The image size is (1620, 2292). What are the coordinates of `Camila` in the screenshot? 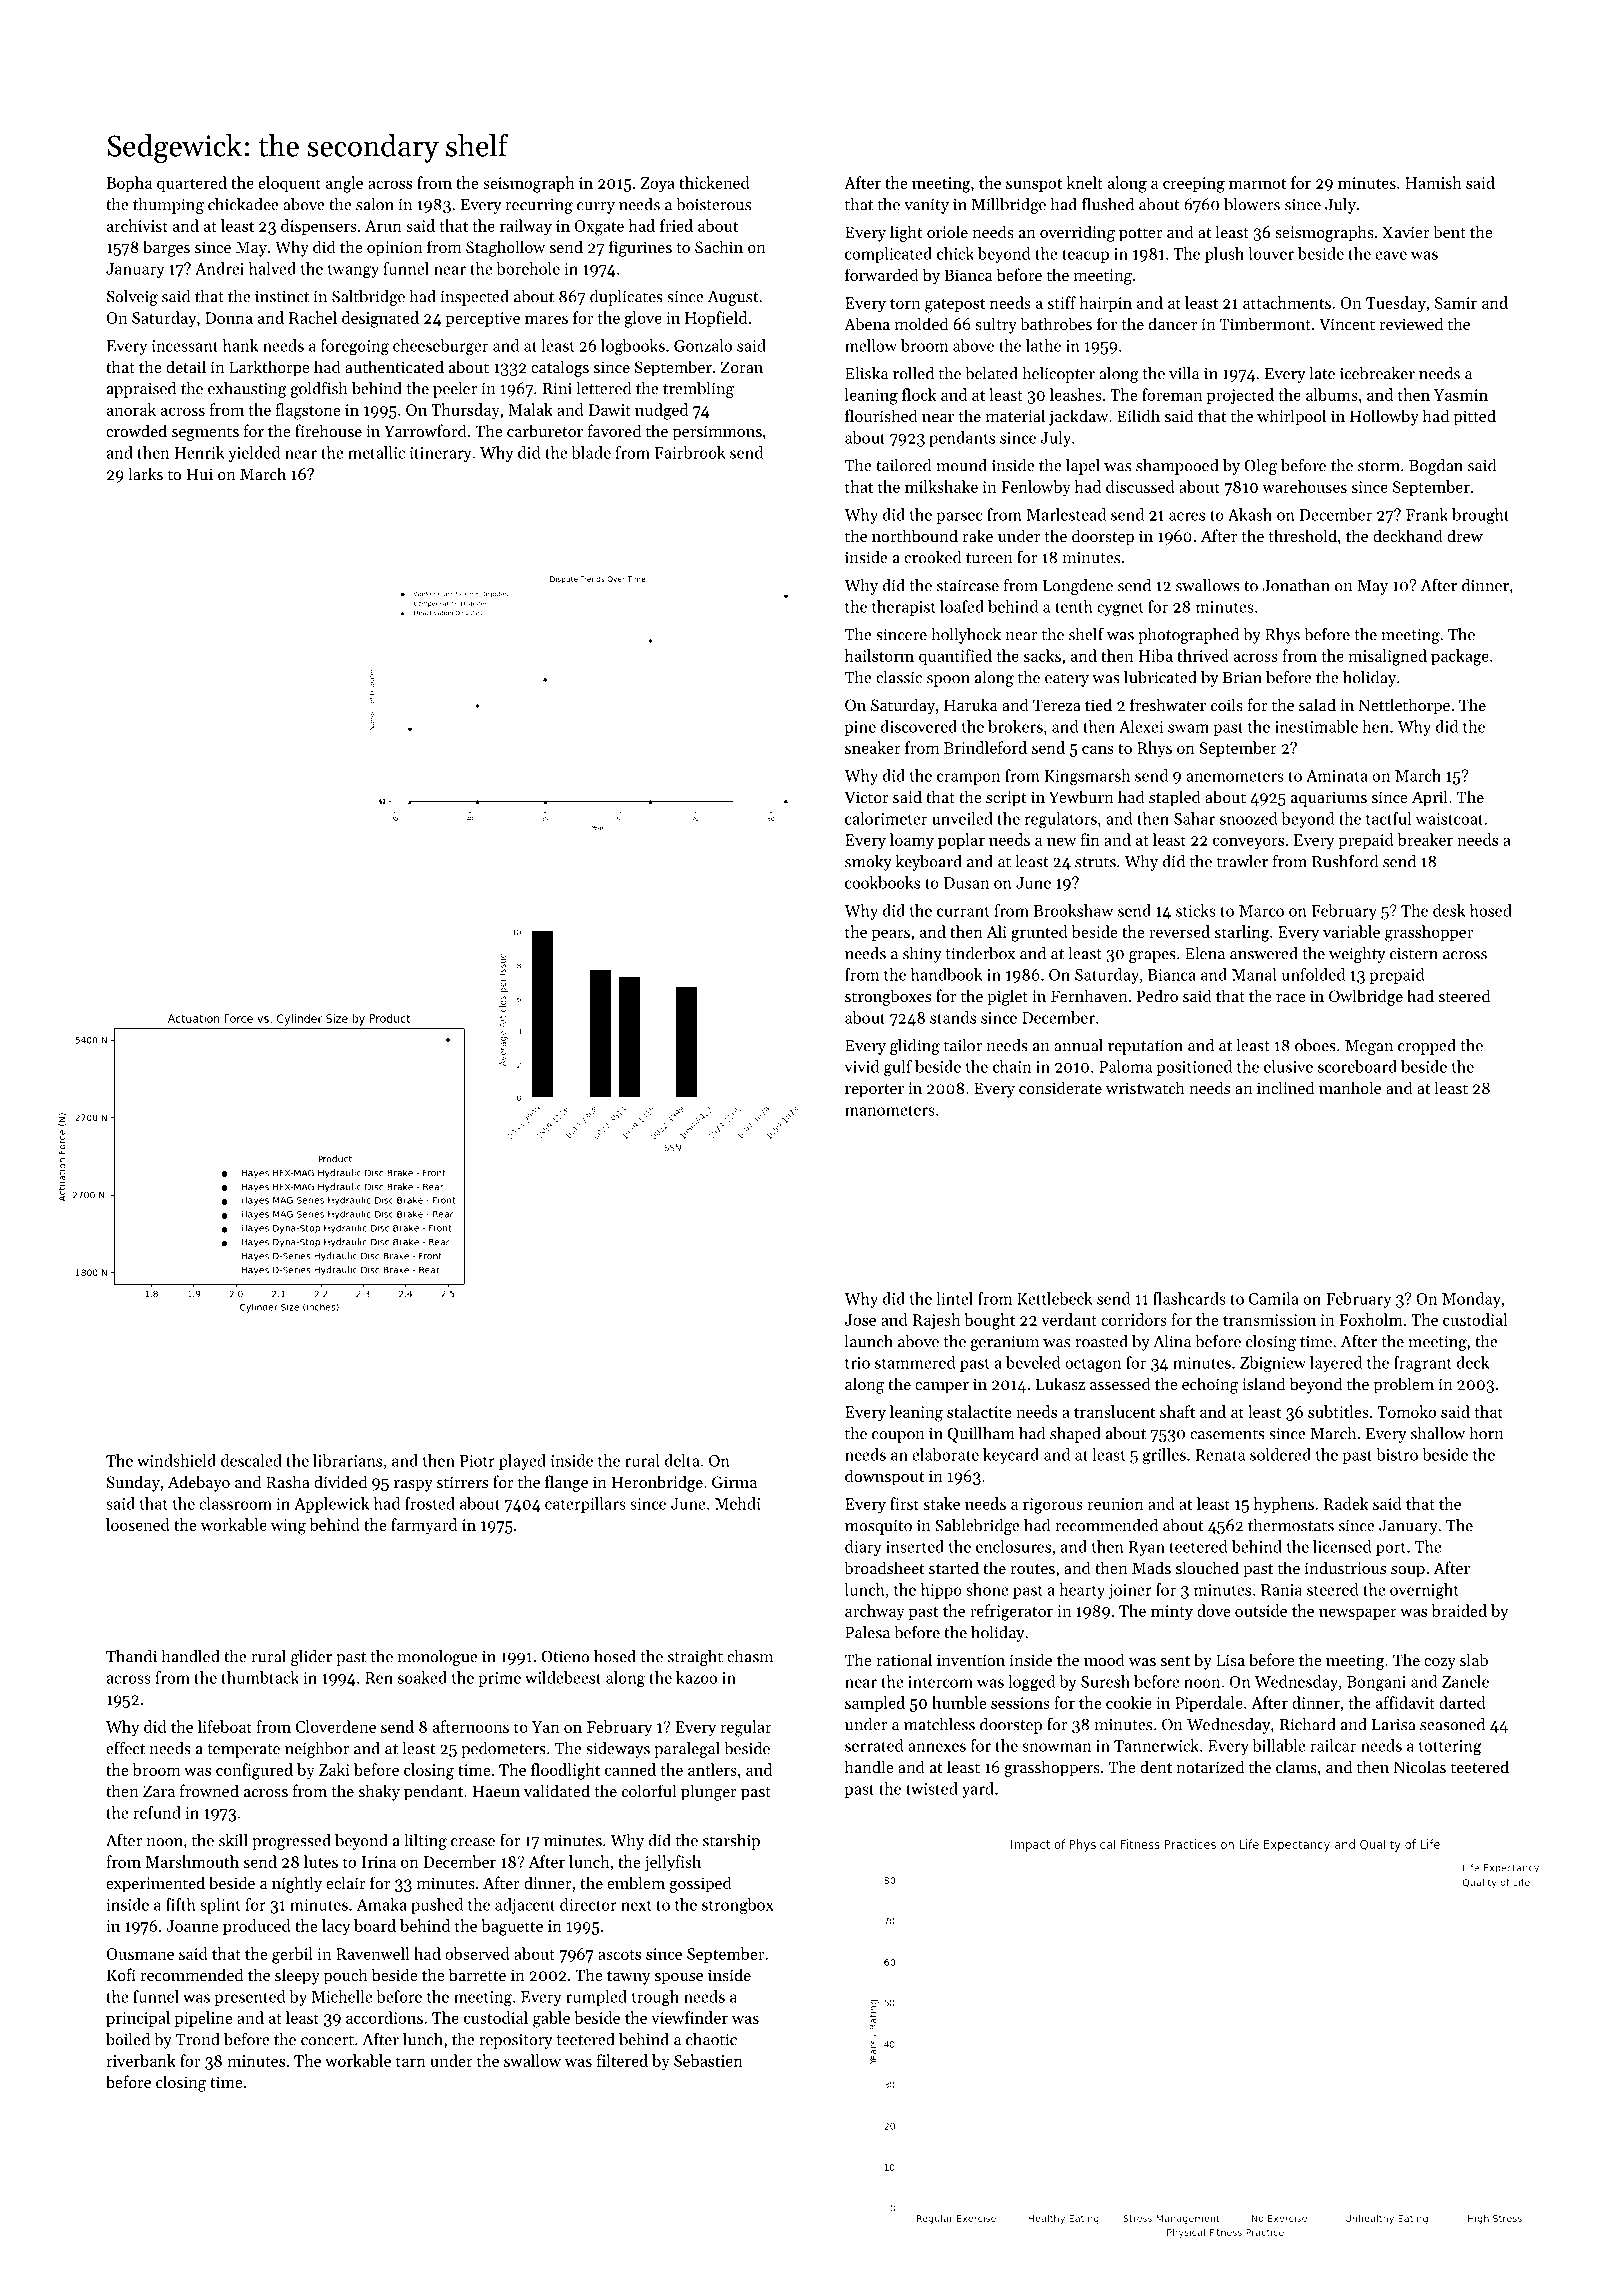 It's located at (1273, 1298).
